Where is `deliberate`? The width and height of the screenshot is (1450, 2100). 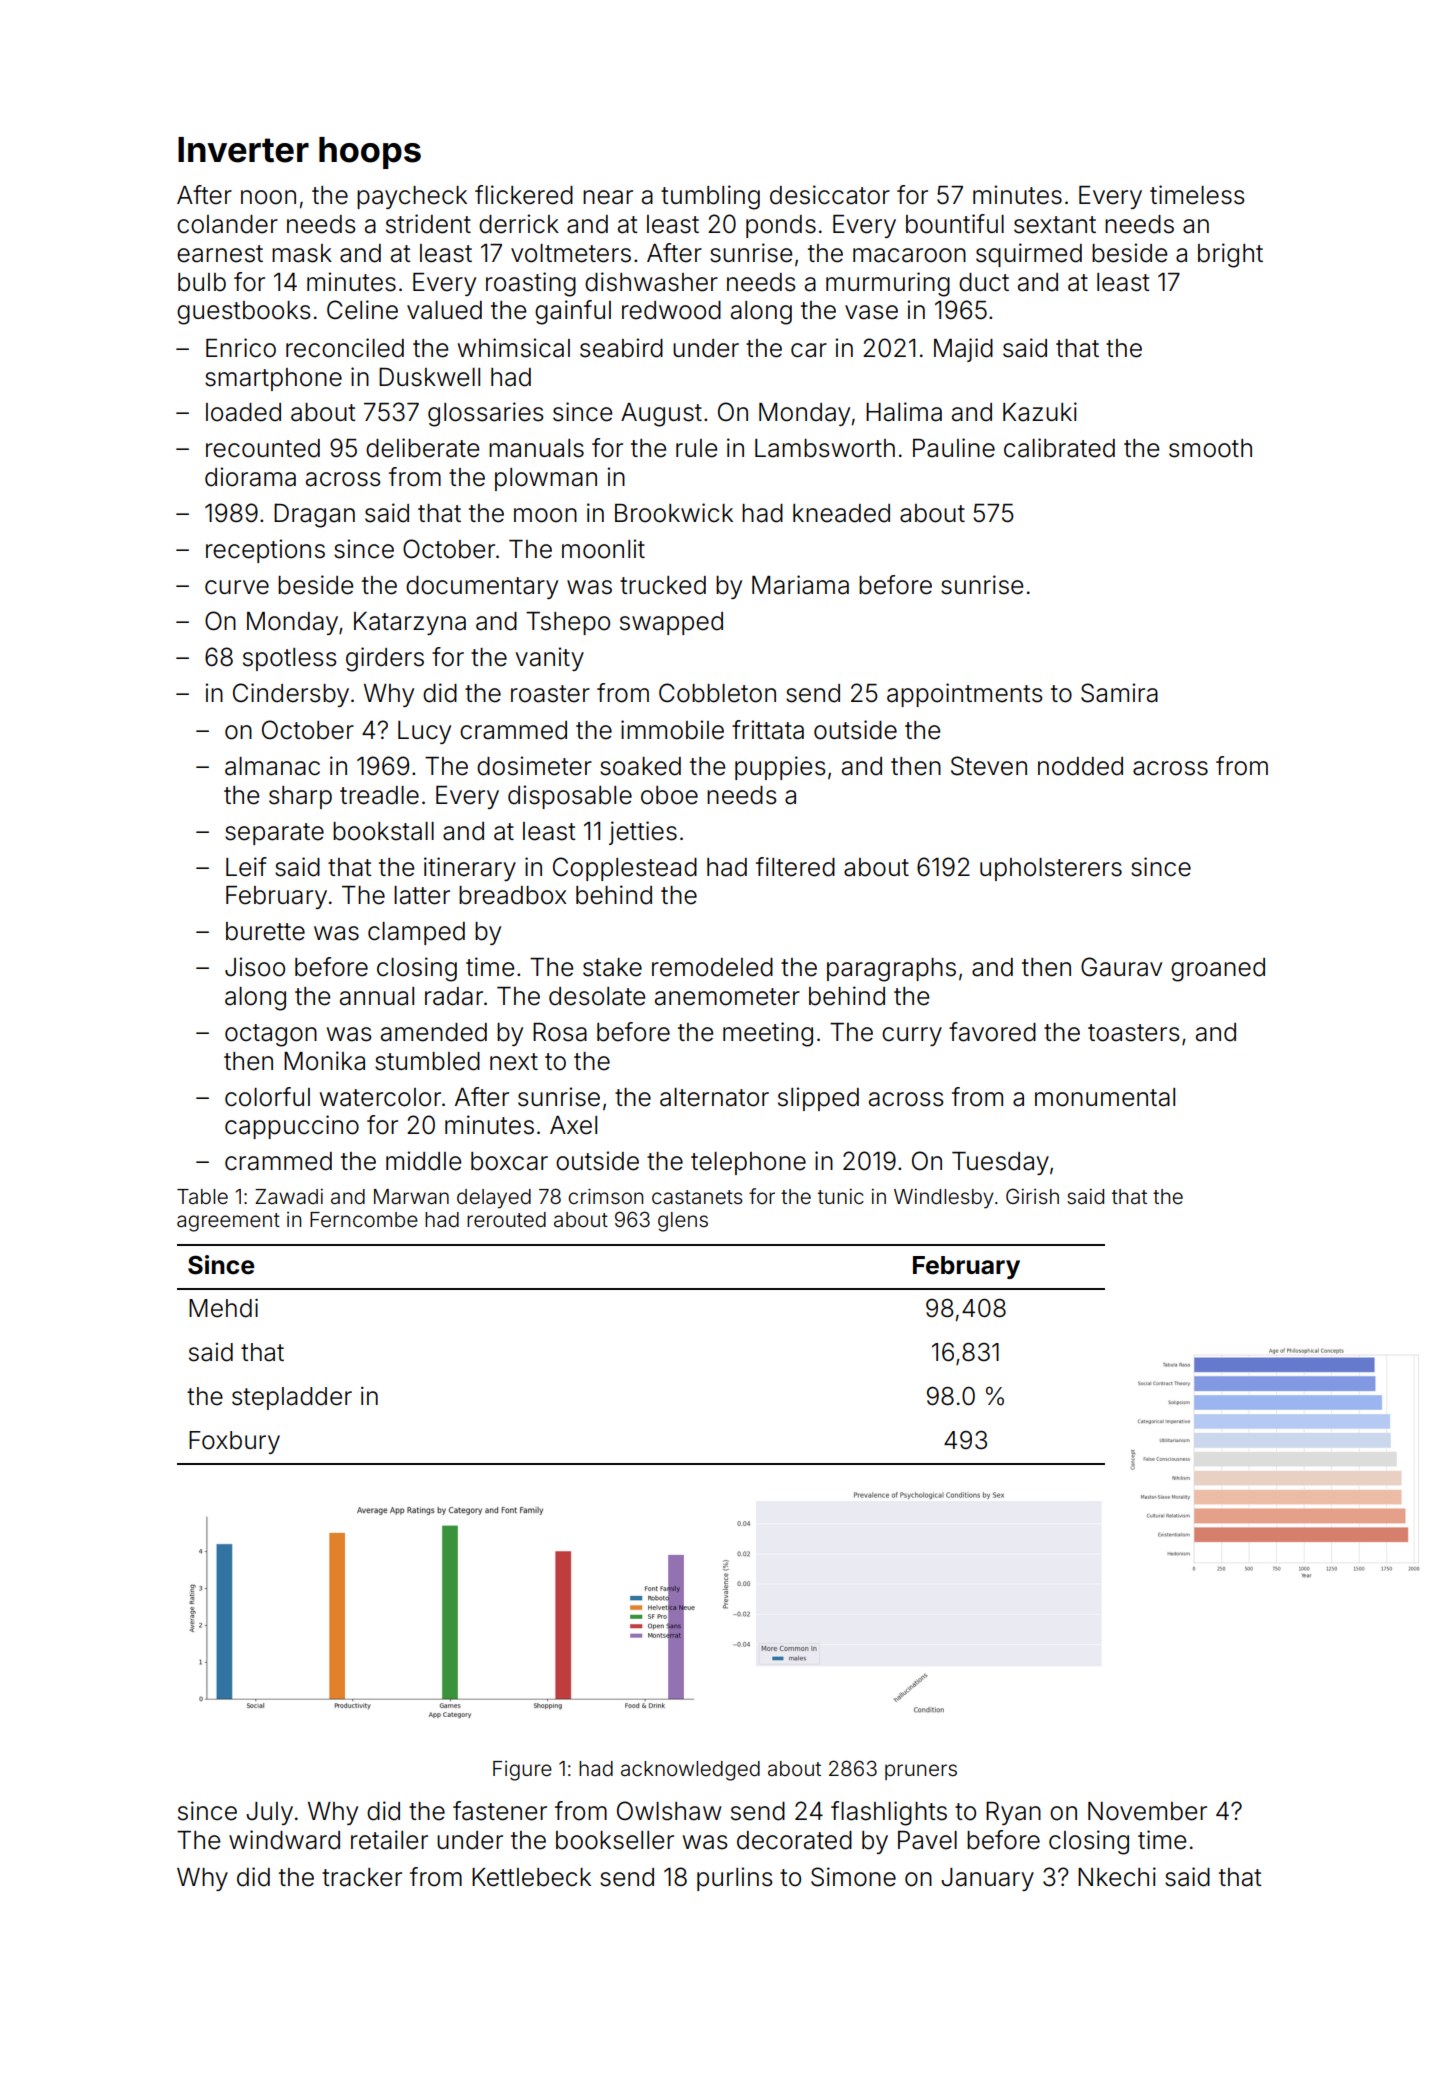
deliberate is located at coordinates (422, 448).
